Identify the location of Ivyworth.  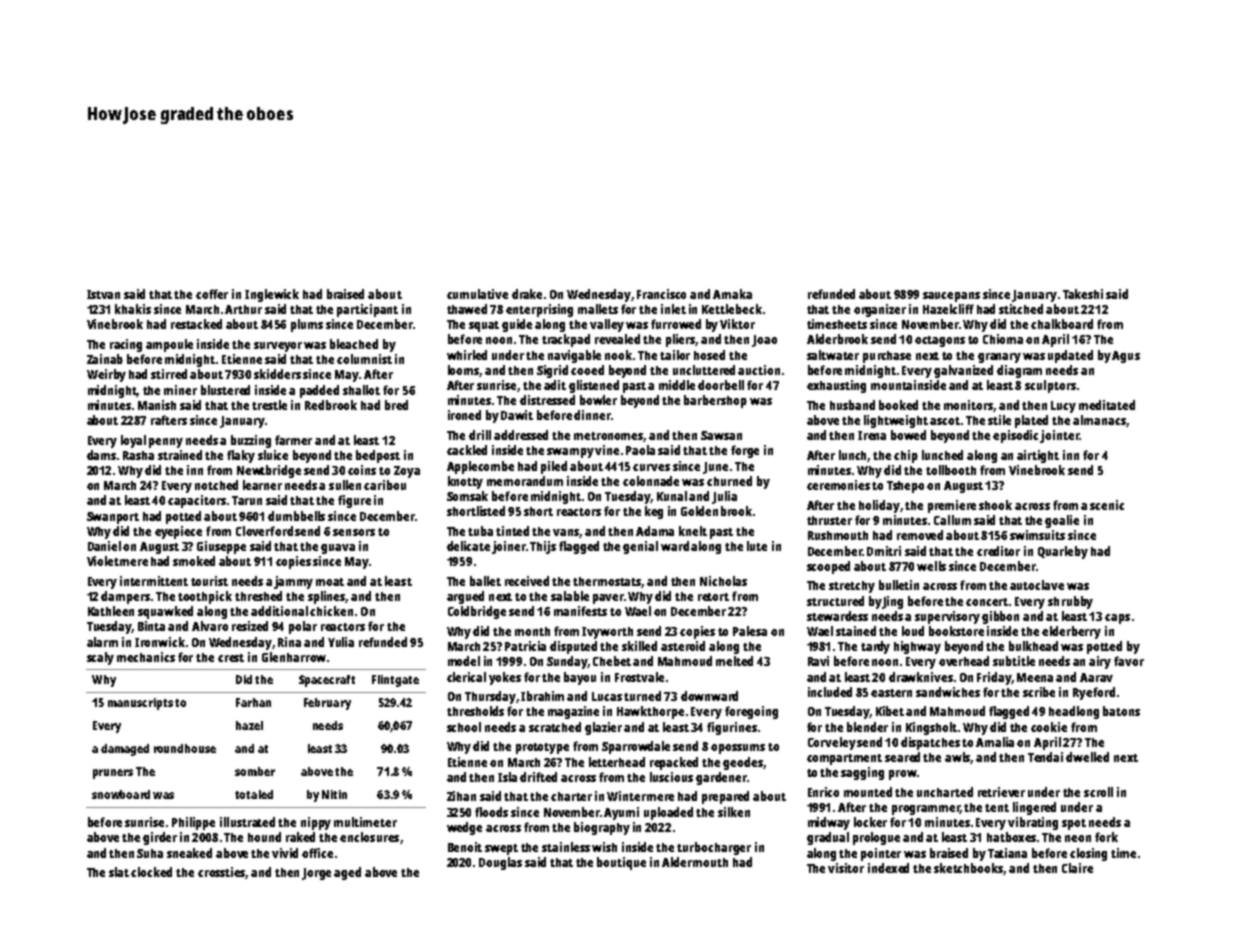
(607, 633).
